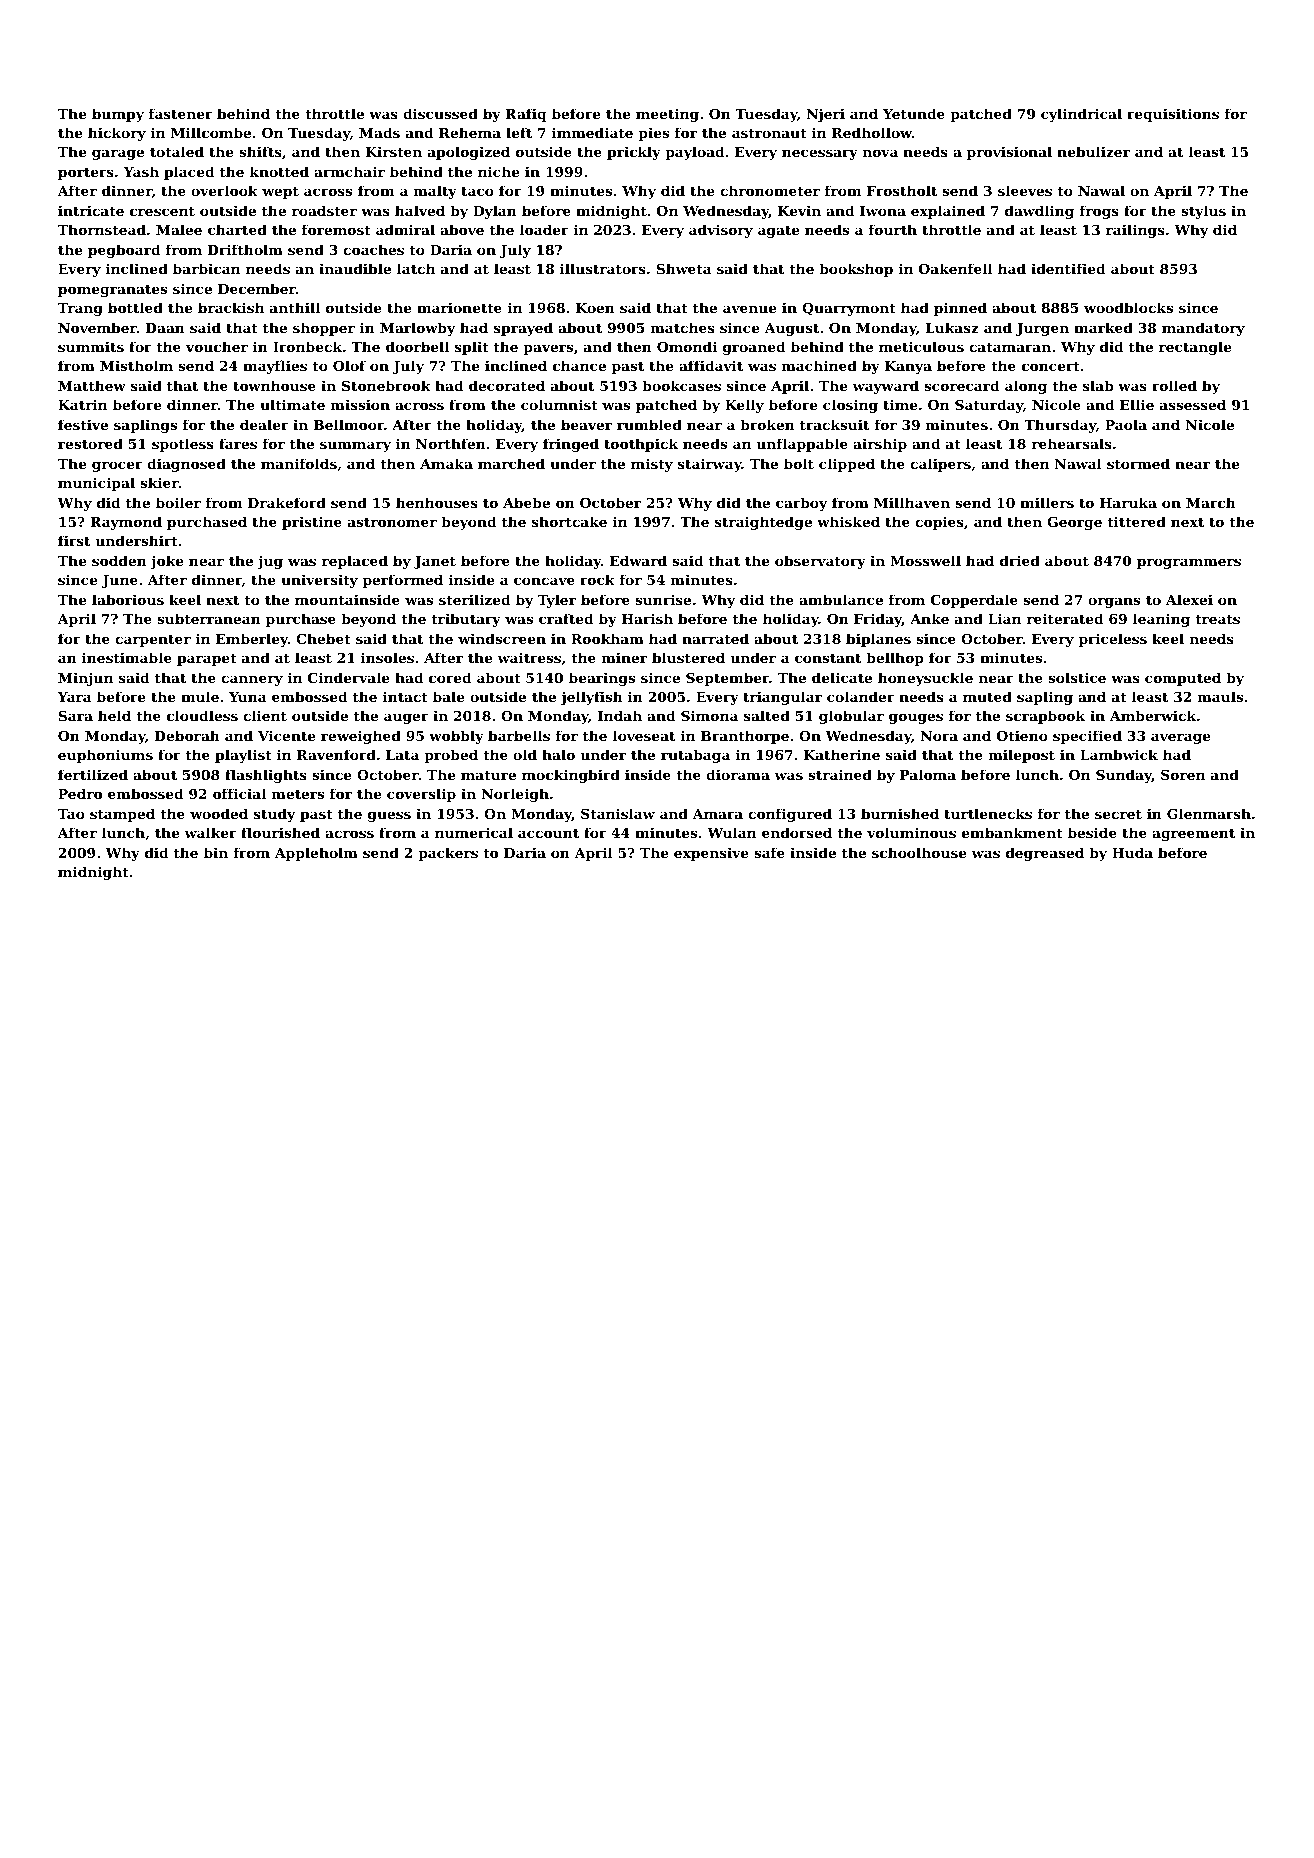 The height and width of the screenshot is (1858, 1314). I want to click on necessary, so click(820, 154).
